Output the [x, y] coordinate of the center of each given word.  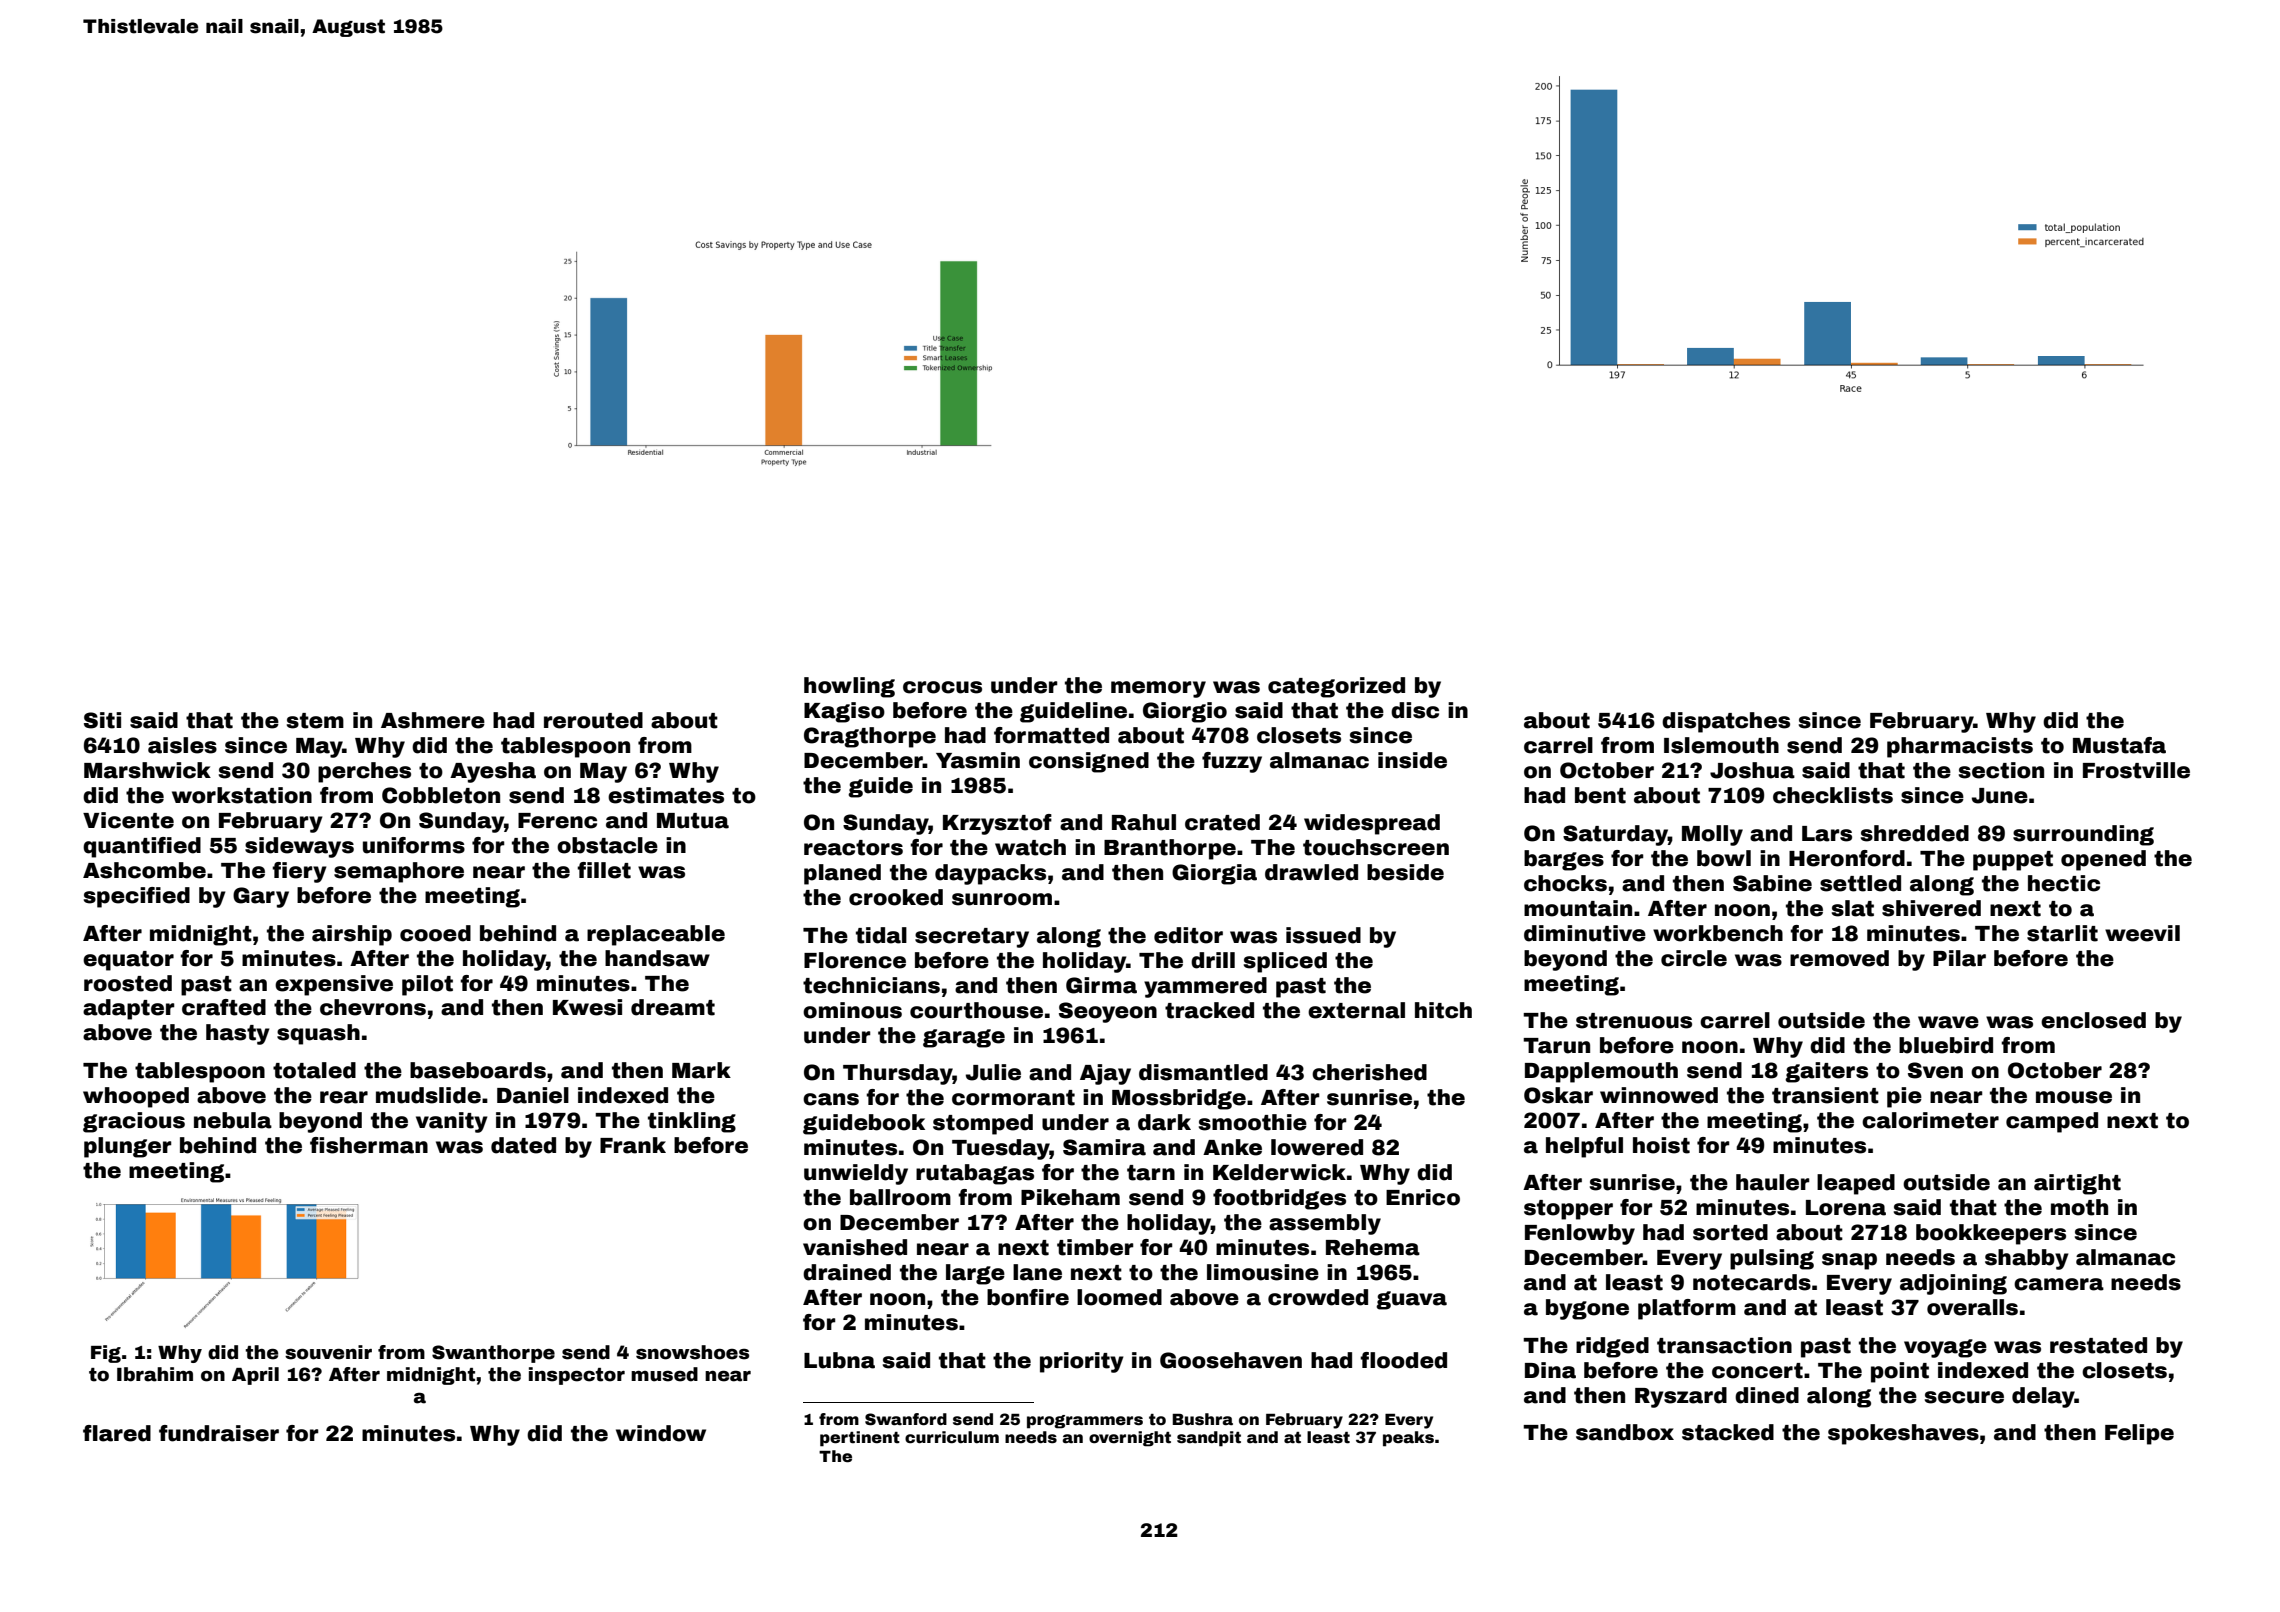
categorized [1336, 687]
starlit [2062, 933]
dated [523, 1145]
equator [128, 961]
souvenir [328, 1352]
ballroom [900, 1197]
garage [964, 1038]
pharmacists [1960, 747]
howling [849, 687]
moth [2079, 1207]
